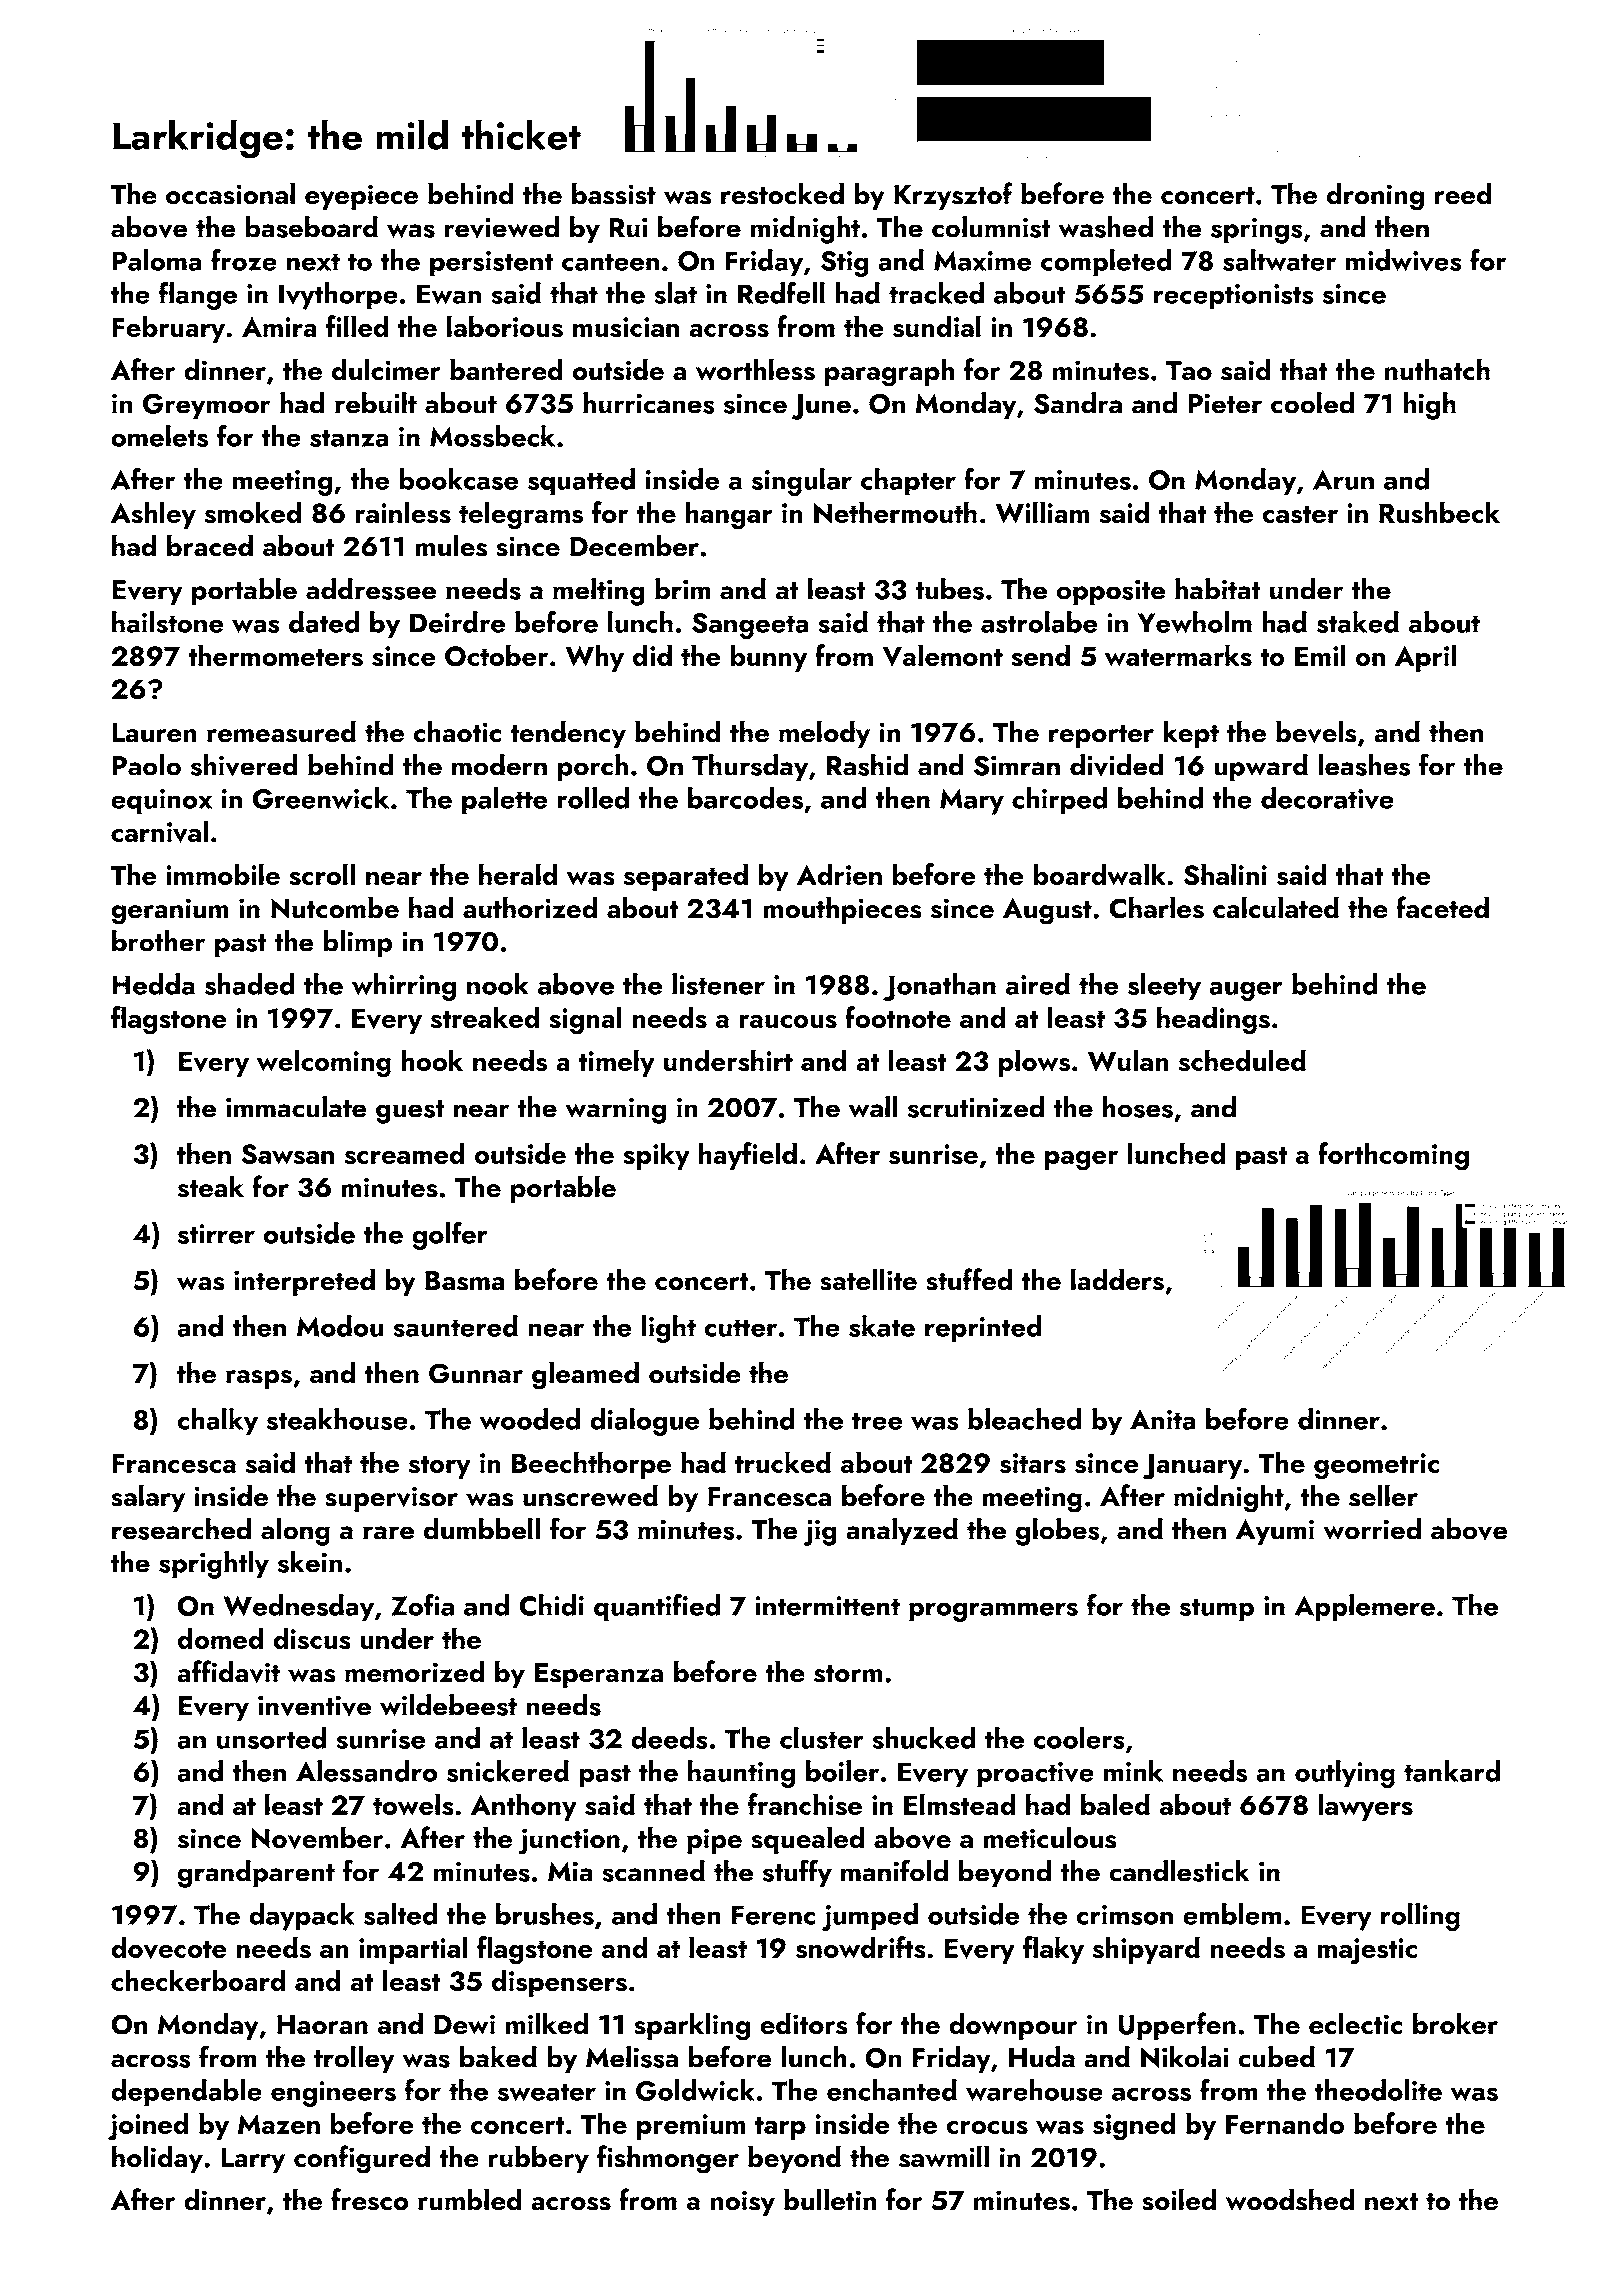  I want to click on fresco, so click(370, 2199).
